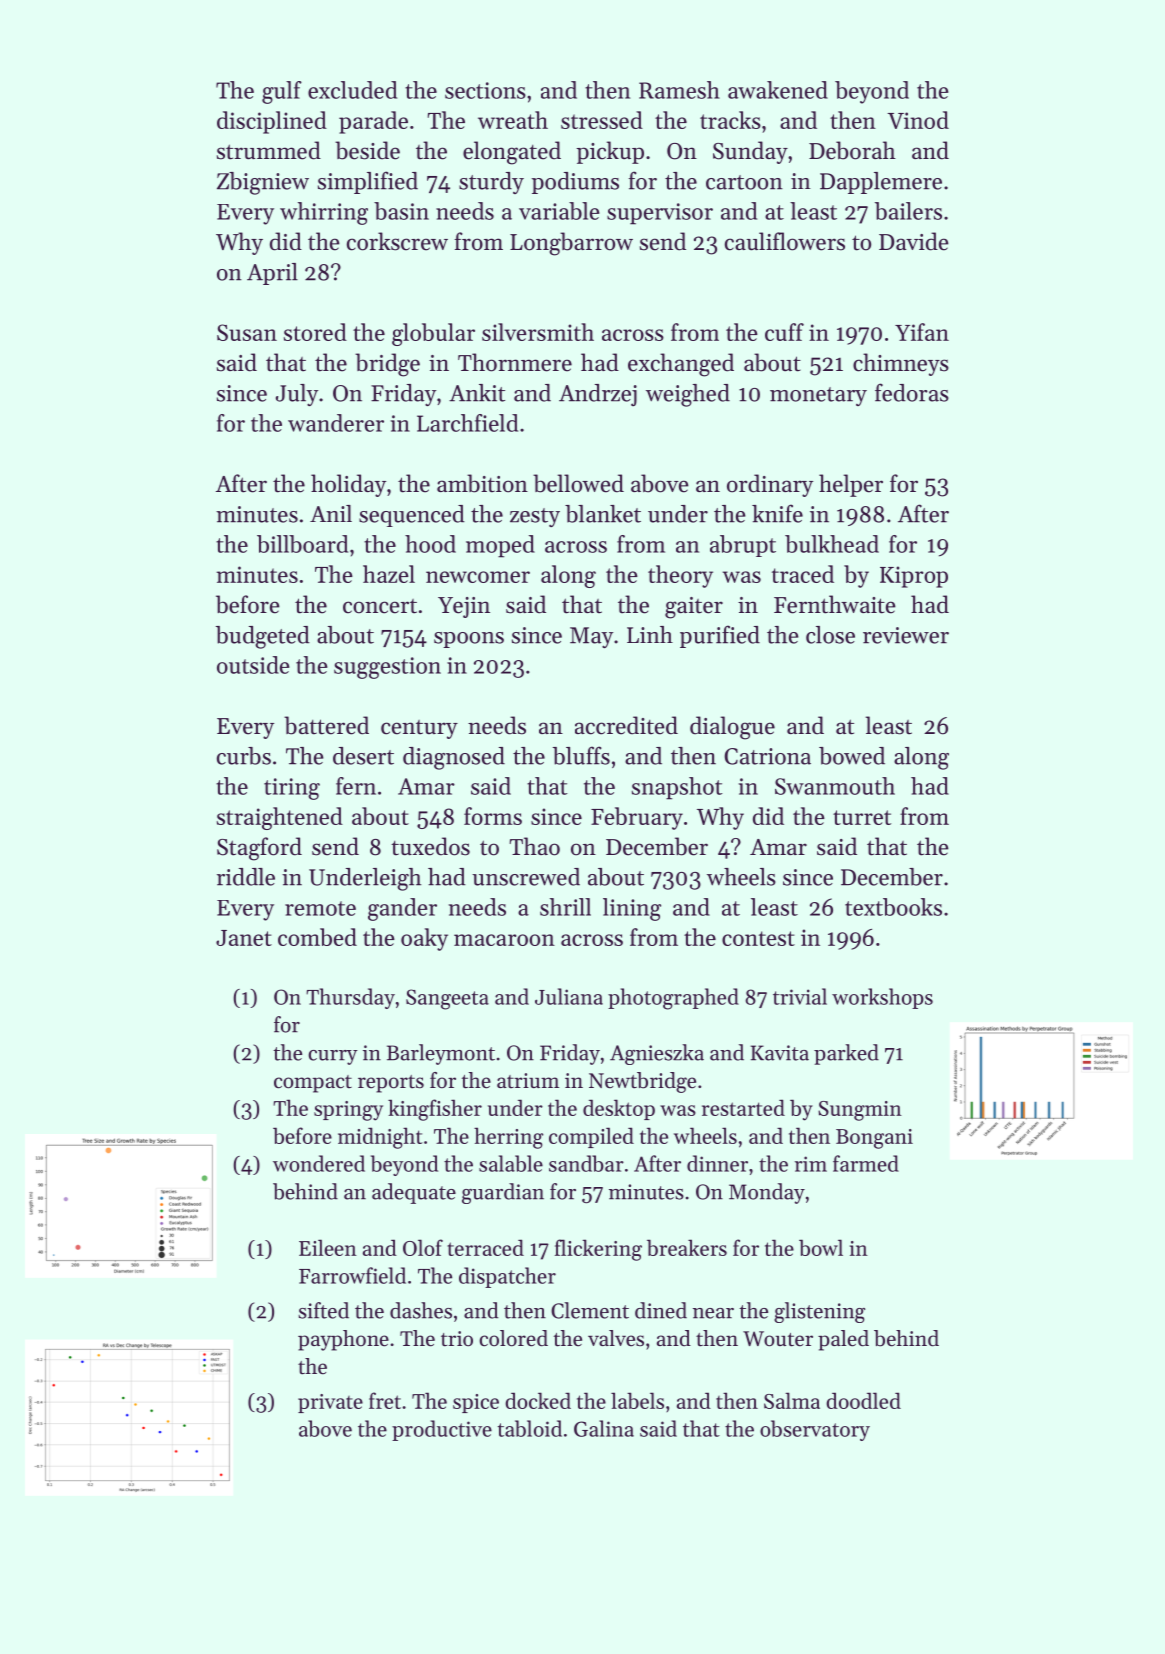 The image size is (1165, 1654). I want to click on silversmith, so click(538, 332).
